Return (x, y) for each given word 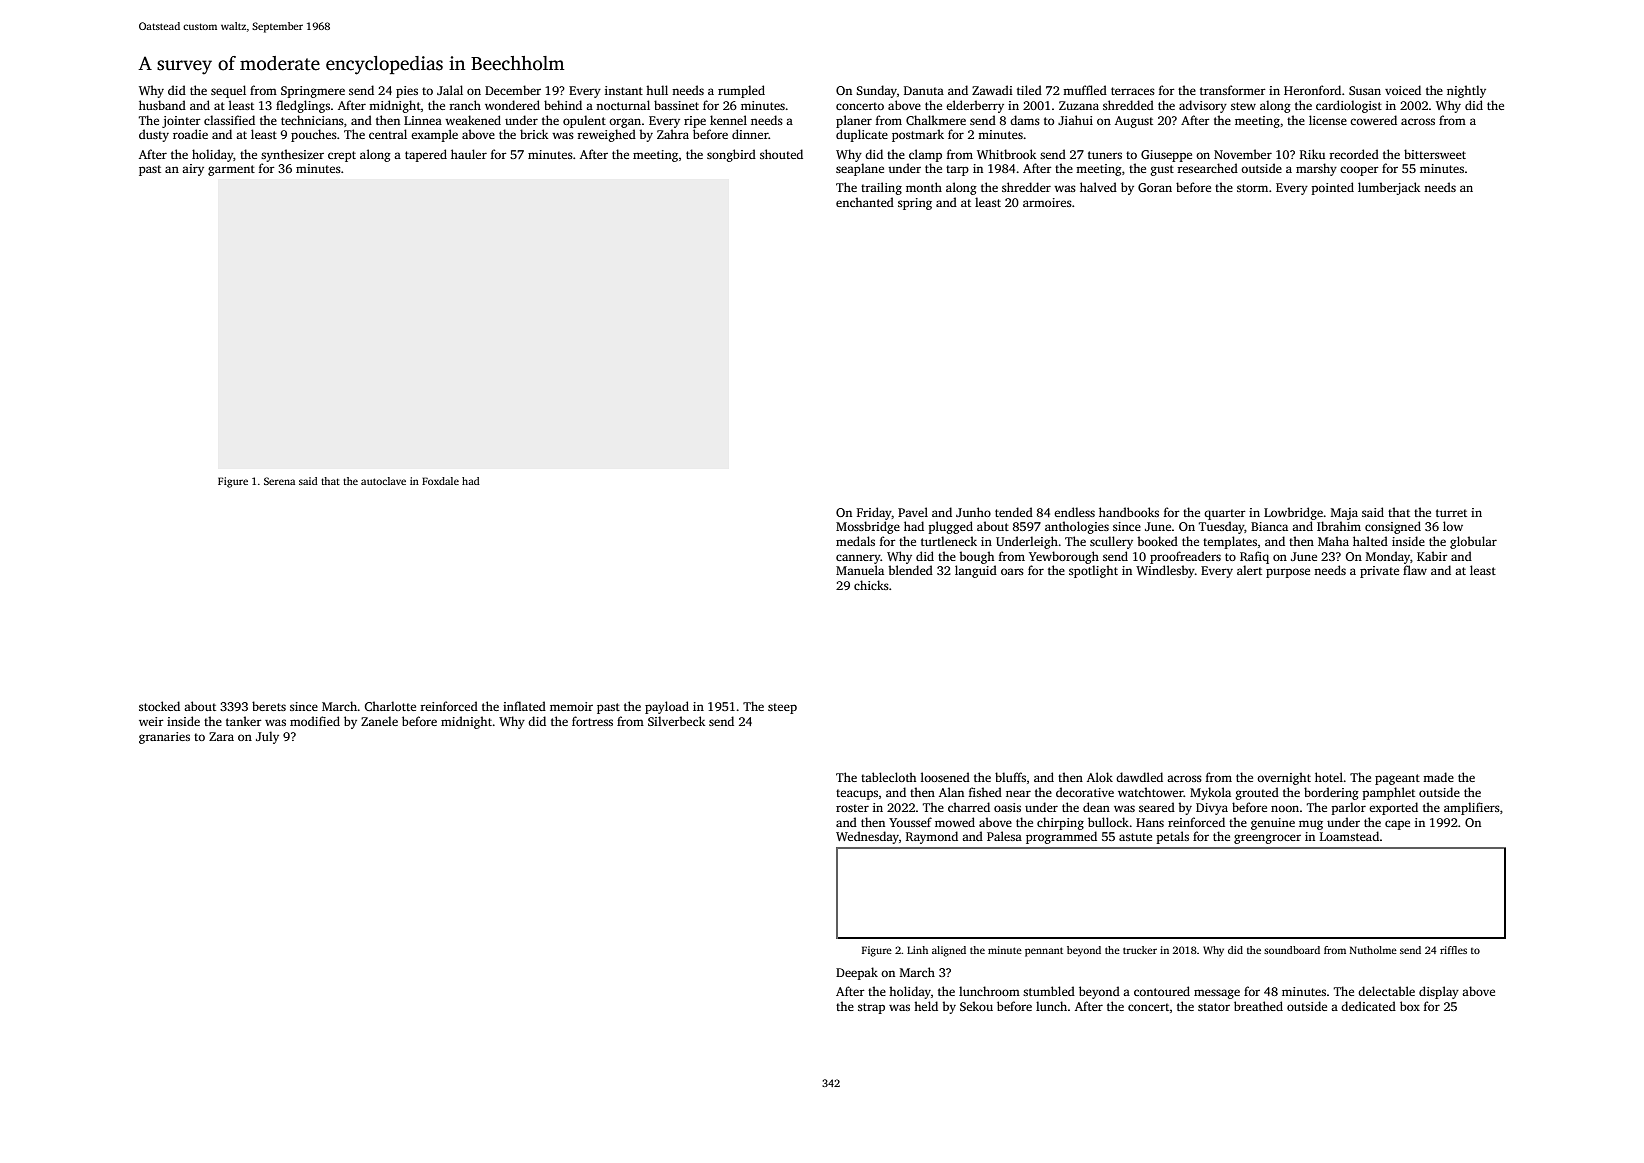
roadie (190, 134)
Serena (279, 481)
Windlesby (1165, 571)
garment (231, 170)
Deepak (857, 973)
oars (1012, 571)
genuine (1273, 824)
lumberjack (1389, 188)
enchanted (865, 202)
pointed (1333, 188)
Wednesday (867, 837)
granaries (164, 738)
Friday (874, 513)
